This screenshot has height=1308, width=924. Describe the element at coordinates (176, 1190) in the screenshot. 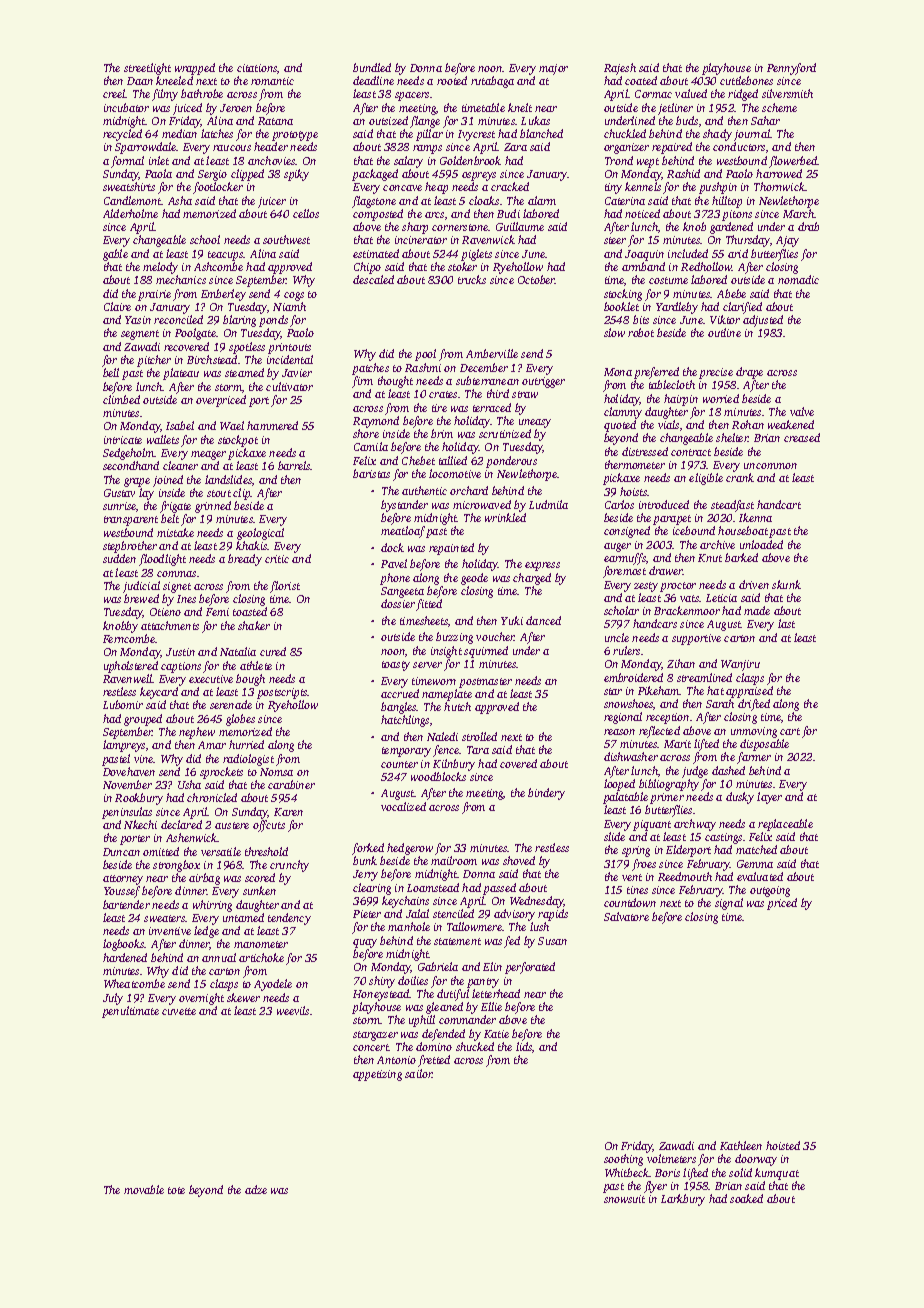

I see `tote` at that location.
